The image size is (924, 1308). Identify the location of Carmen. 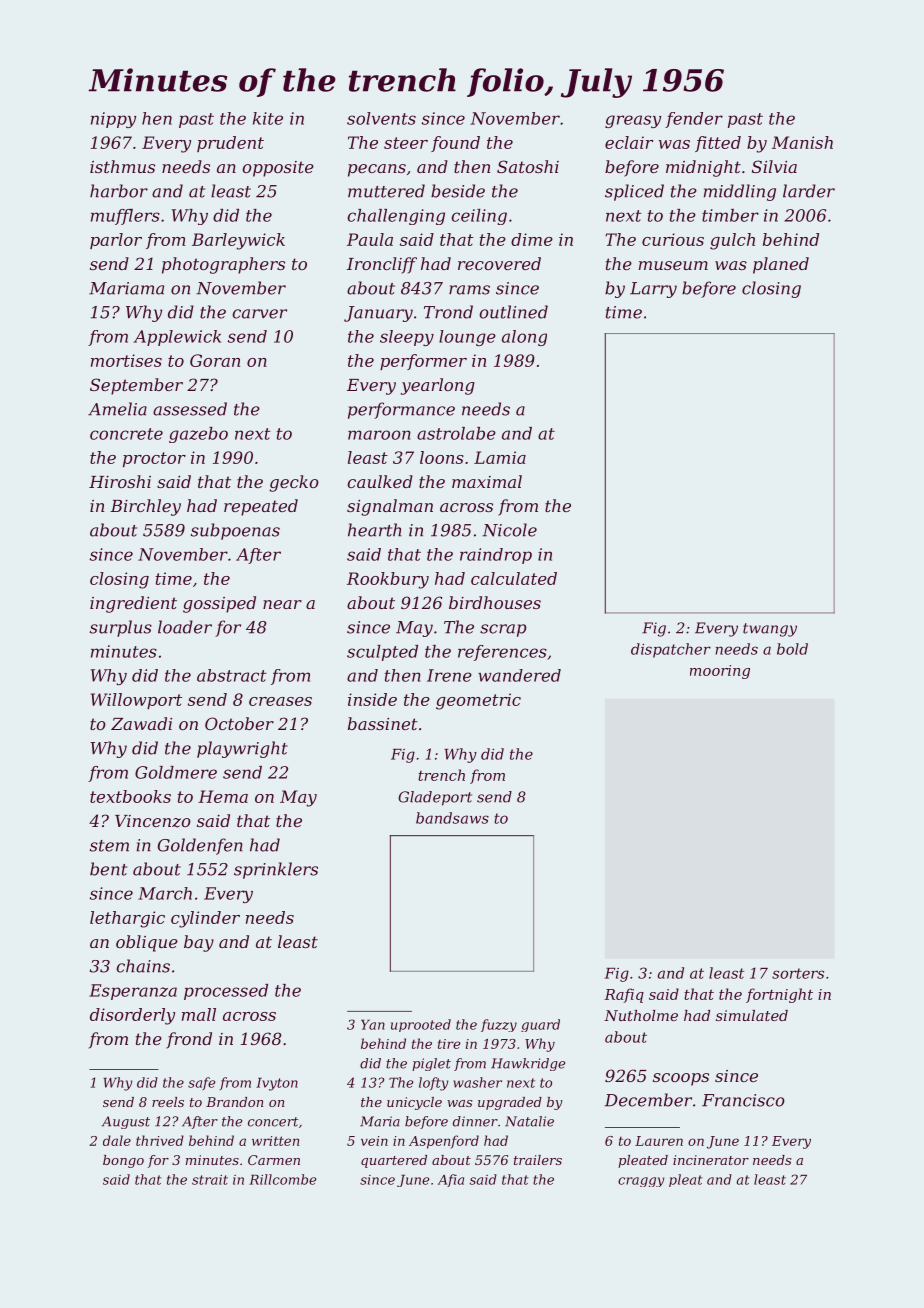
(274, 1160).
